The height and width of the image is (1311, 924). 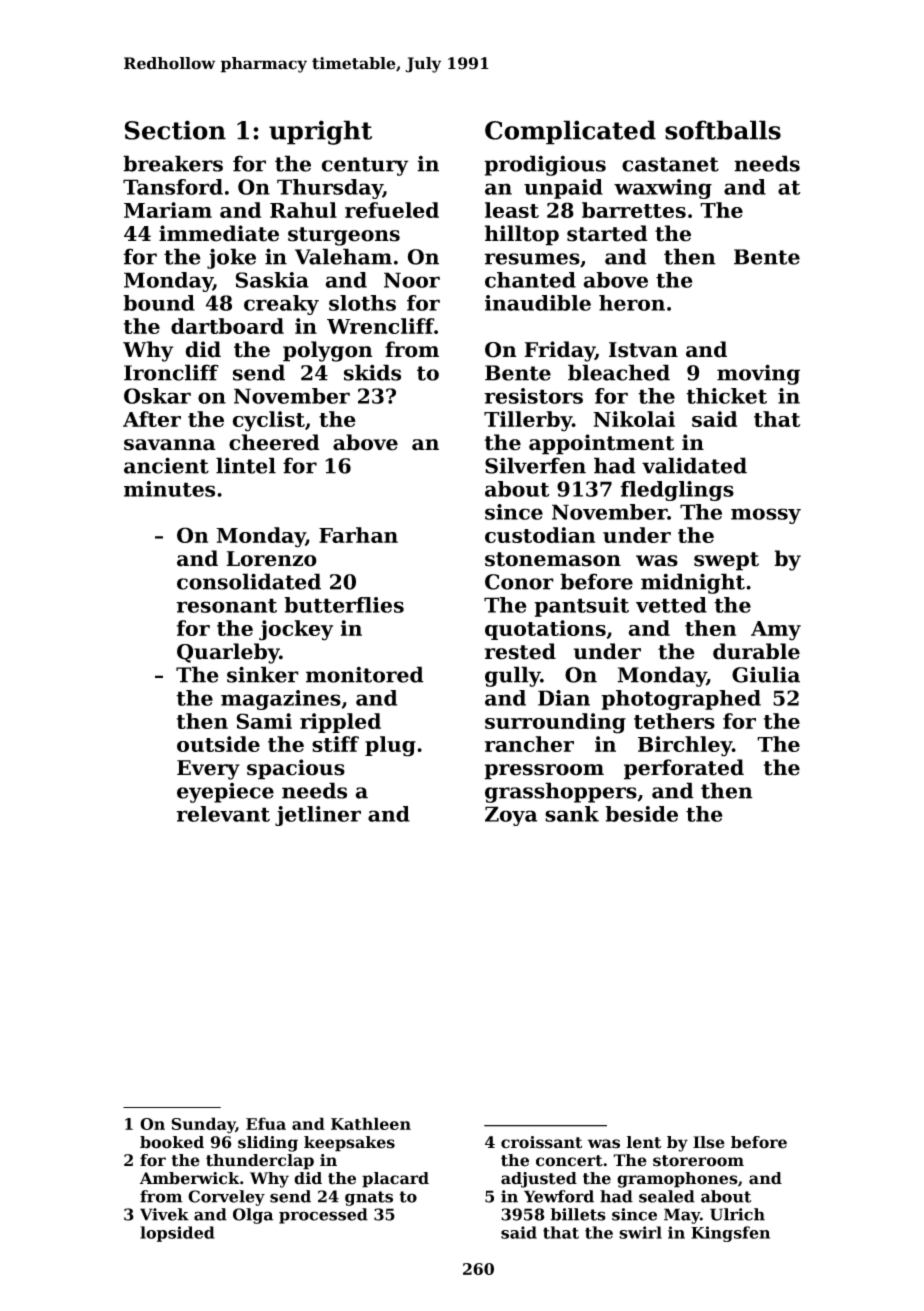 What do you see at coordinates (372, 372) in the image?
I see `skids` at bounding box center [372, 372].
